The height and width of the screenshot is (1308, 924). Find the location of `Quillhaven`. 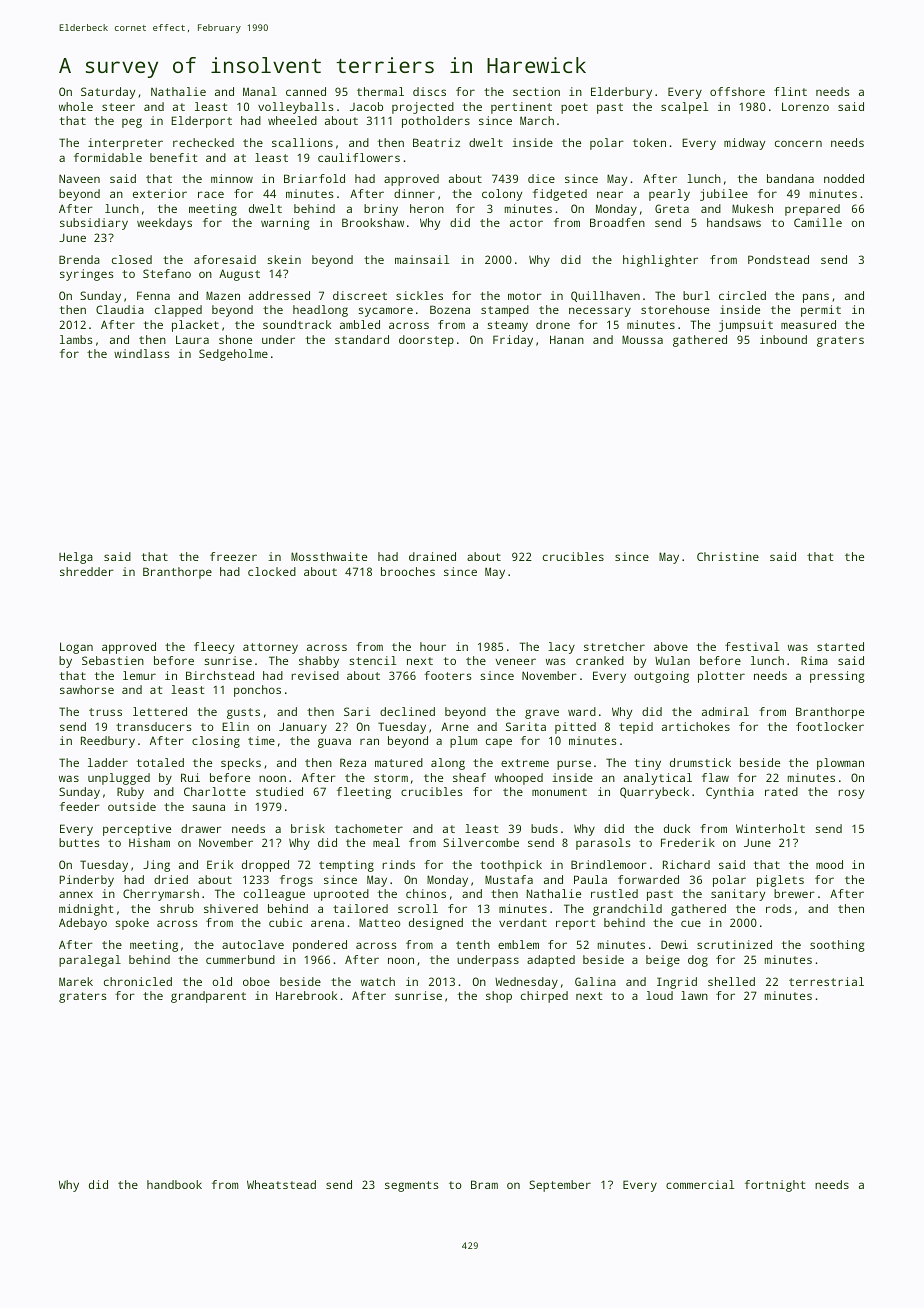

Quillhaven is located at coordinates (605, 296).
